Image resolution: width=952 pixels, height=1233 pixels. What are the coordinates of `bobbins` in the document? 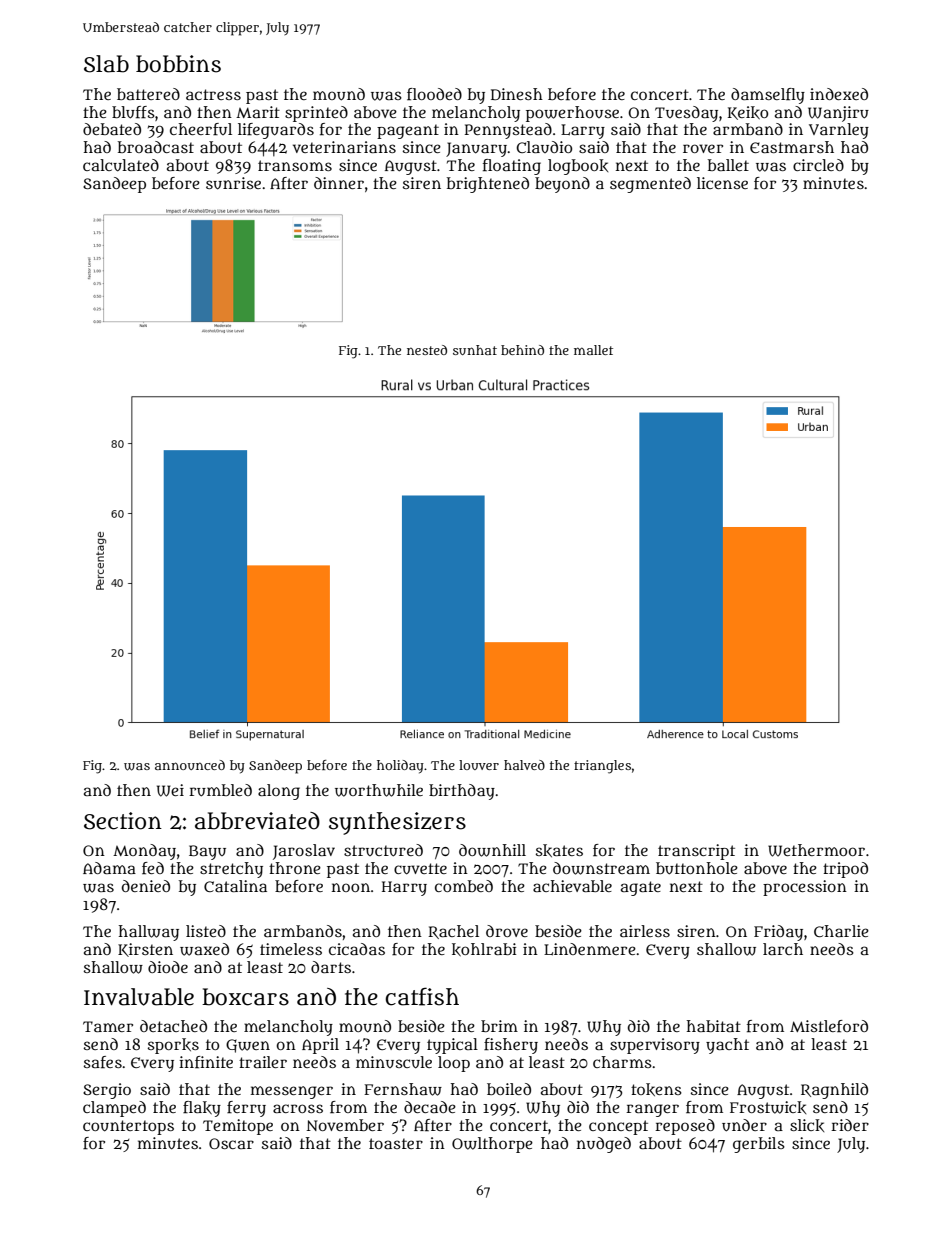 It's located at (178, 64).
